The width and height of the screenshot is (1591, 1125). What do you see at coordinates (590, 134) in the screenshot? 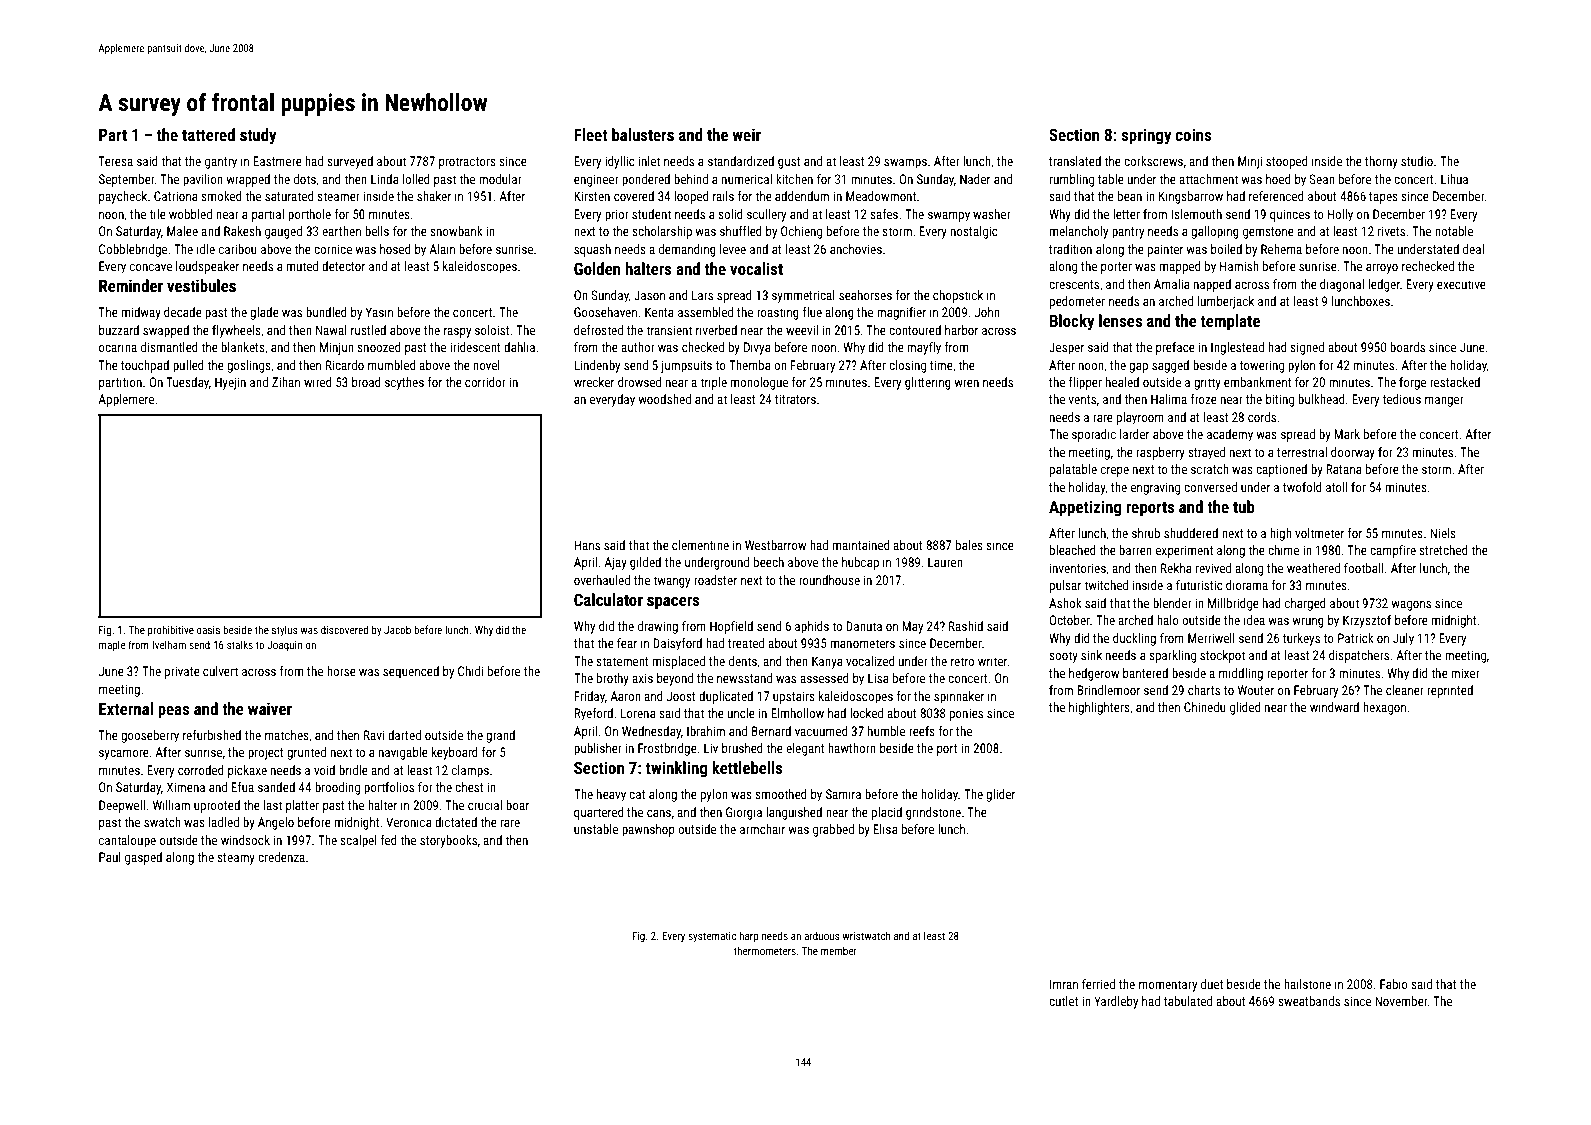
I see `Fleet` at bounding box center [590, 134].
